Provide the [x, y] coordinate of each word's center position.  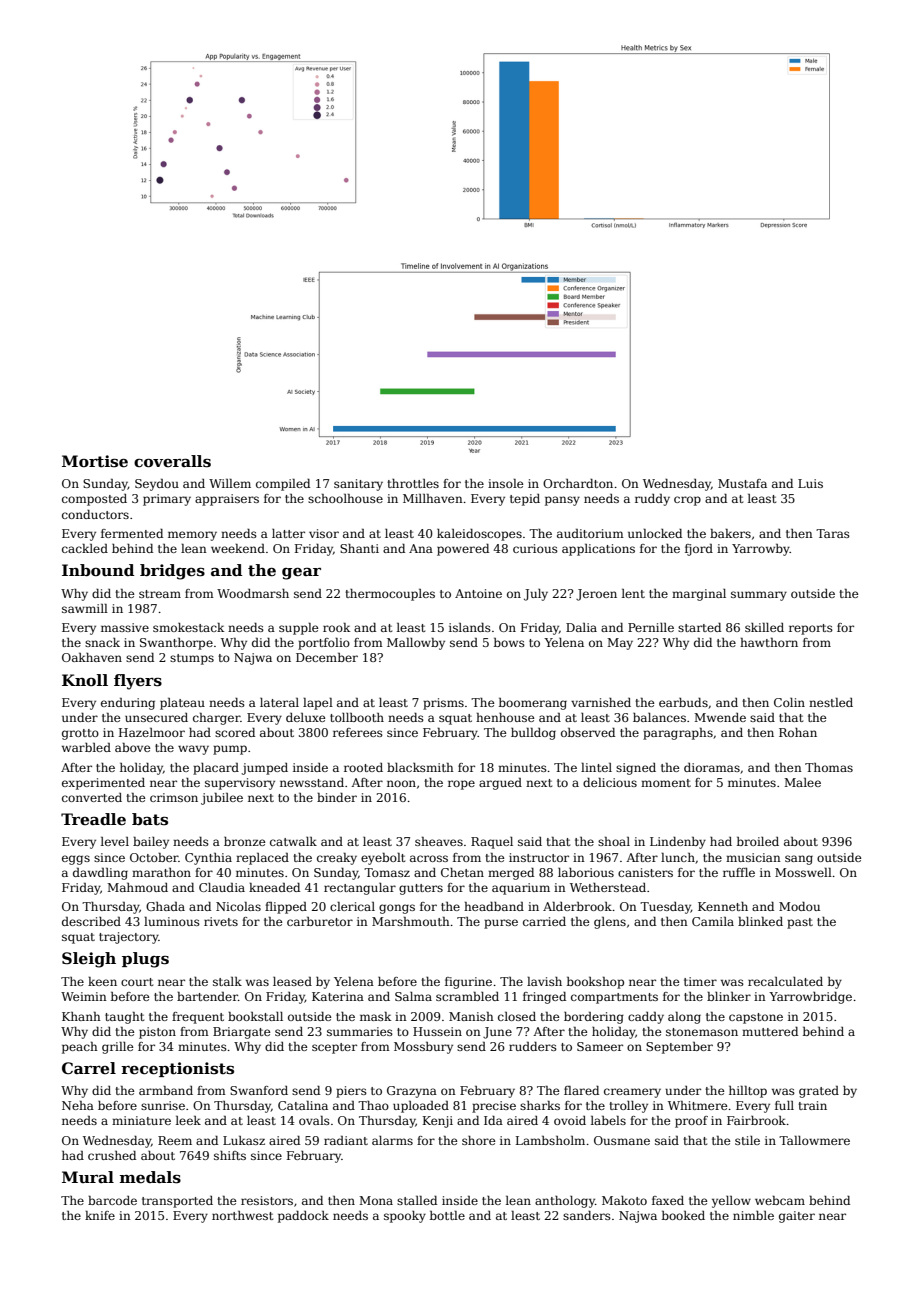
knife [100, 1215]
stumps [192, 659]
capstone [756, 1018]
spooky [405, 1217]
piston [157, 1033]
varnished [601, 702]
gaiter [797, 1217]
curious [535, 548]
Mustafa [742, 483]
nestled [831, 702]
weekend [238, 548]
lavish [544, 981]
